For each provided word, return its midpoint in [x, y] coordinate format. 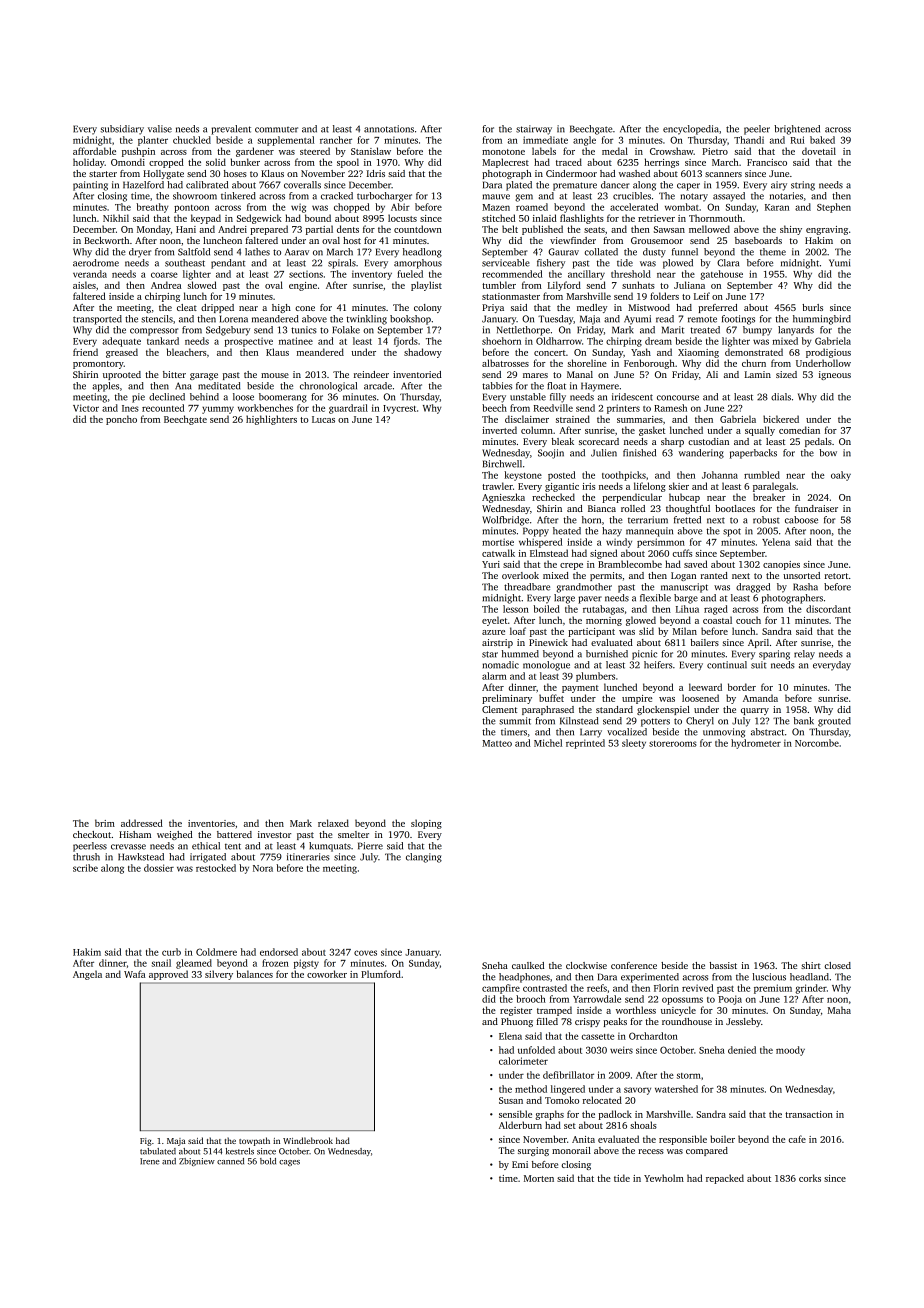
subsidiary [122, 130]
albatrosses [505, 363]
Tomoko [562, 1100]
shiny [791, 230]
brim [105, 823]
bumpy [757, 331]
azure [493, 632]
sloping [426, 824]
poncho [121, 420]
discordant [828, 609]
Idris [376, 173]
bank [804, 721]
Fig [146, 1142]
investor [274, 834]
